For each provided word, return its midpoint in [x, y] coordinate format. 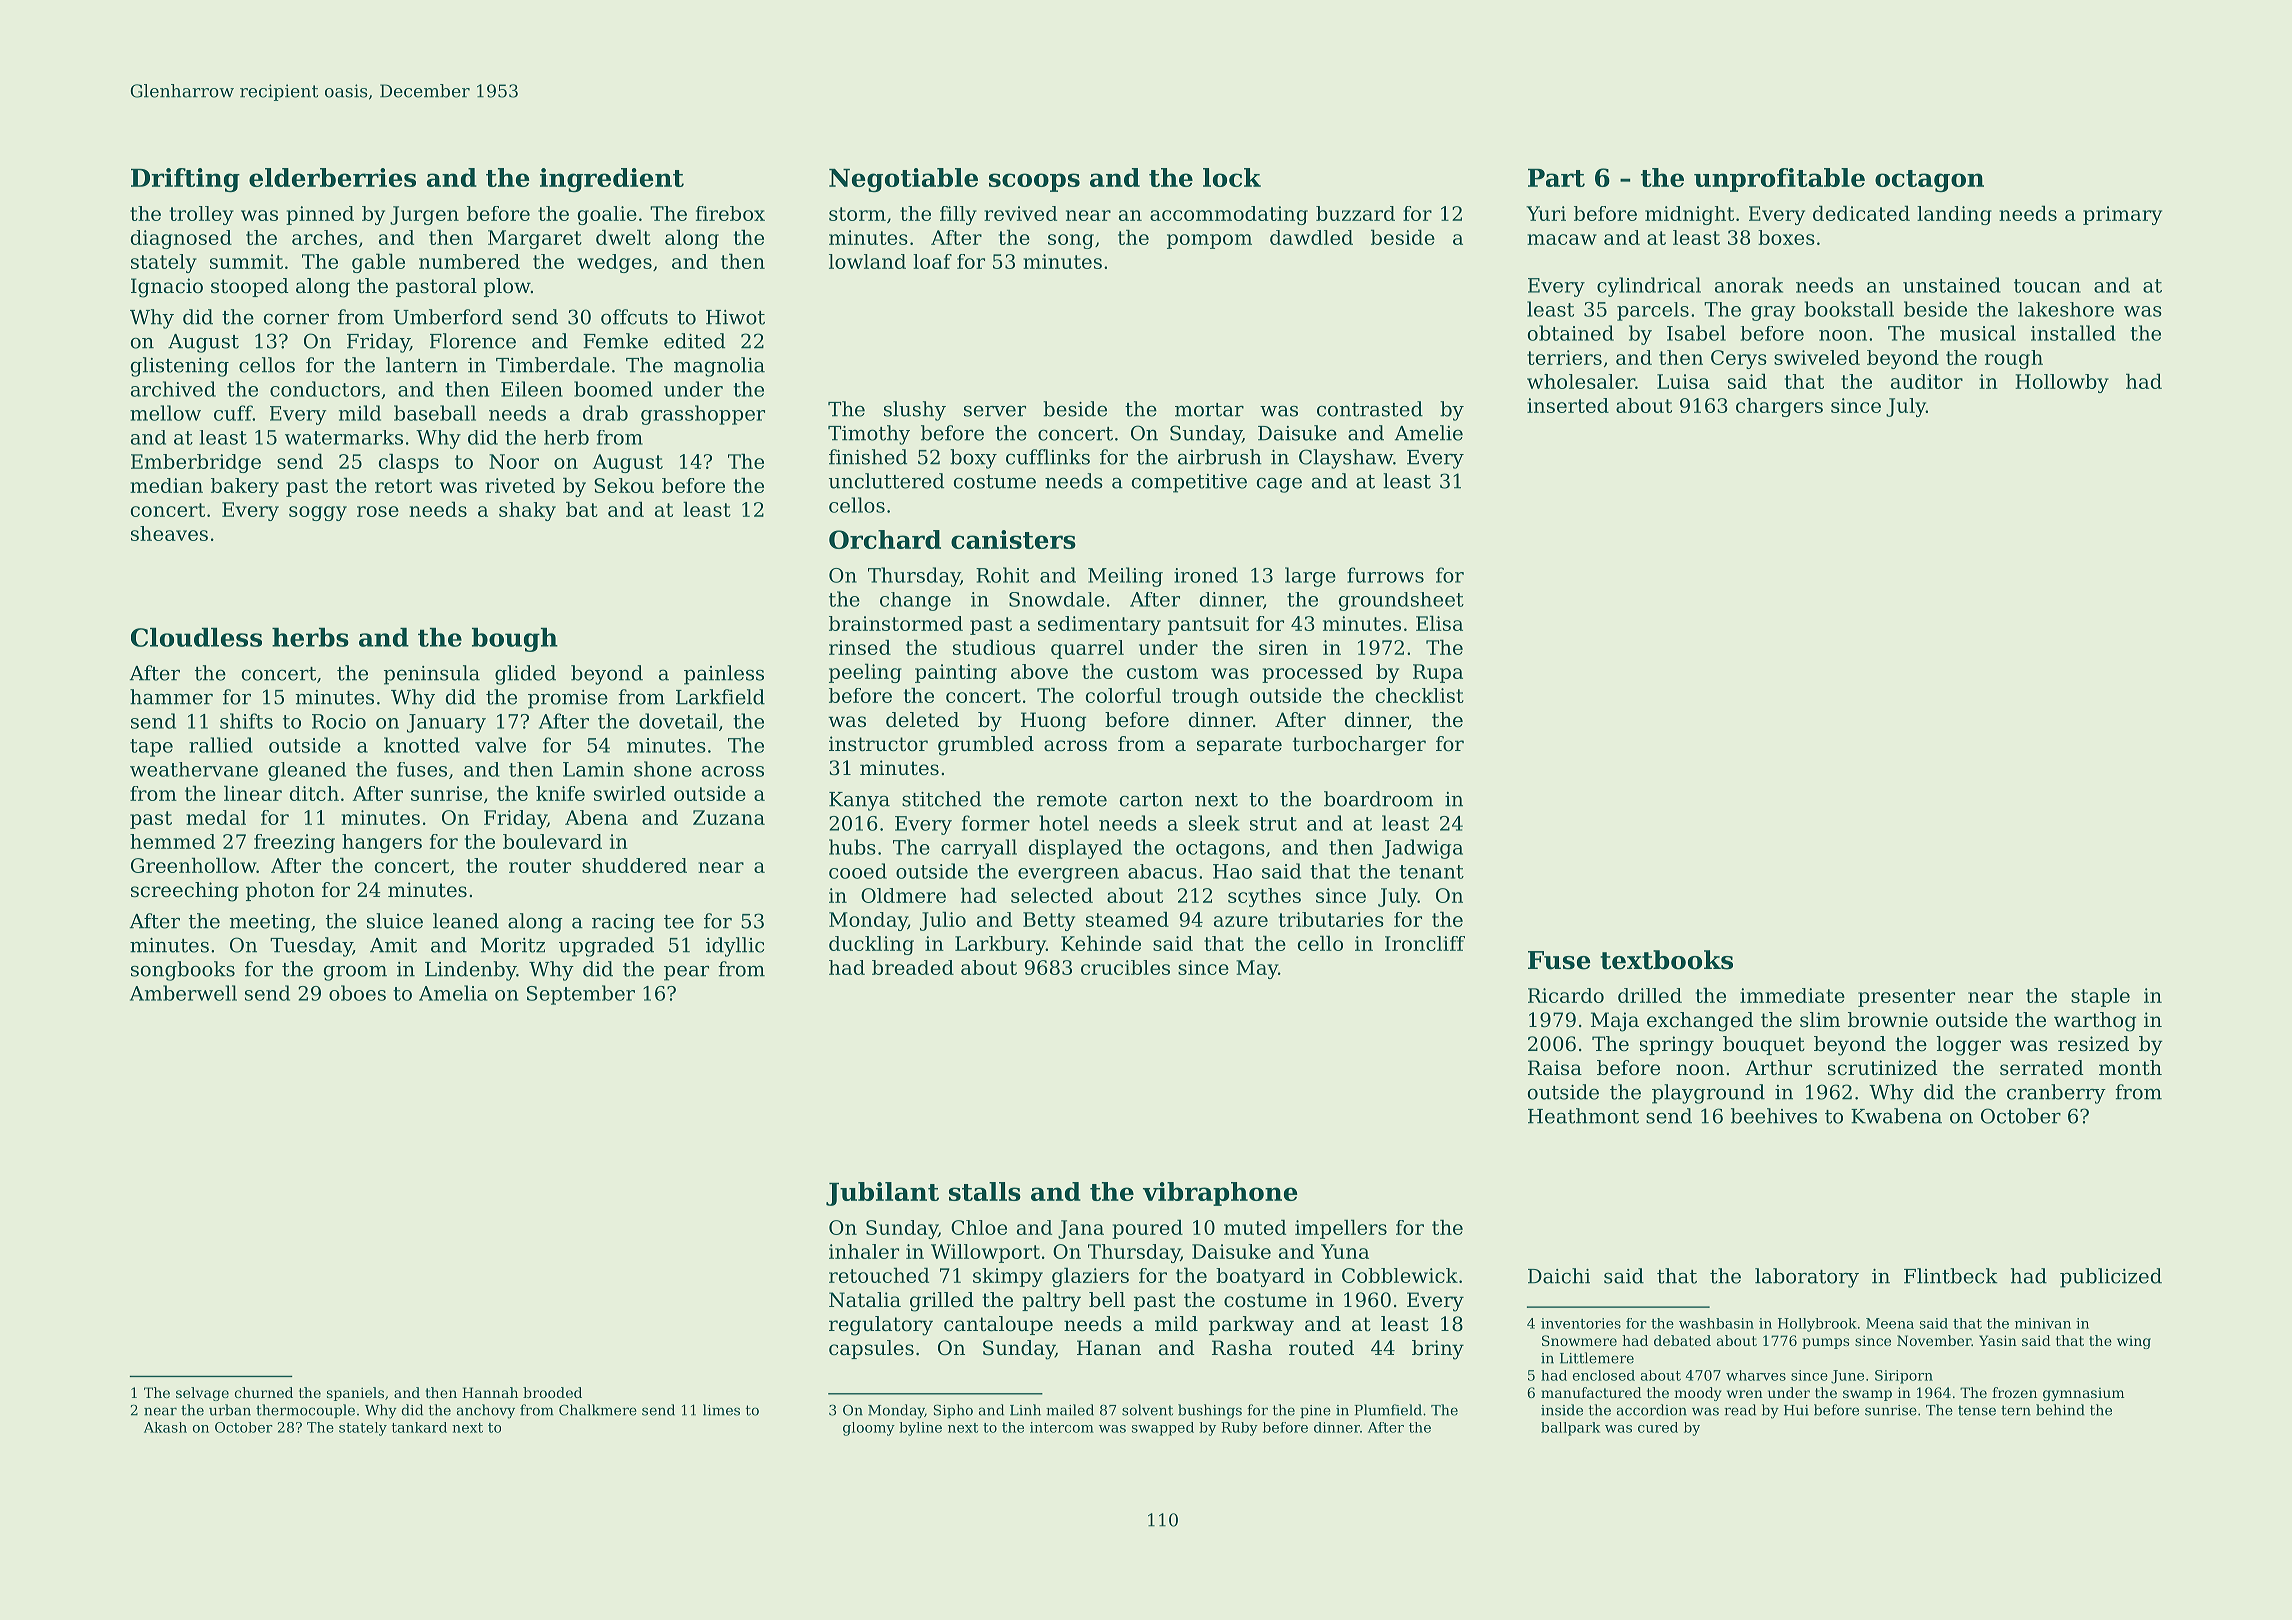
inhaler [864, 1251]
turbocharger [1359, 746]
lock [1232, 177]
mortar [1209, 410]
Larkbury [1000, 945]
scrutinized [1883, 1068]
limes [721, 1410]
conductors [325, 389]
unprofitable [1779, 180]
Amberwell [183, 993]
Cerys [1739, 359]
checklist [1419, 695]
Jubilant [882, 1194]
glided [525, 675]
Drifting [185, 180]
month [2130, 1067]
